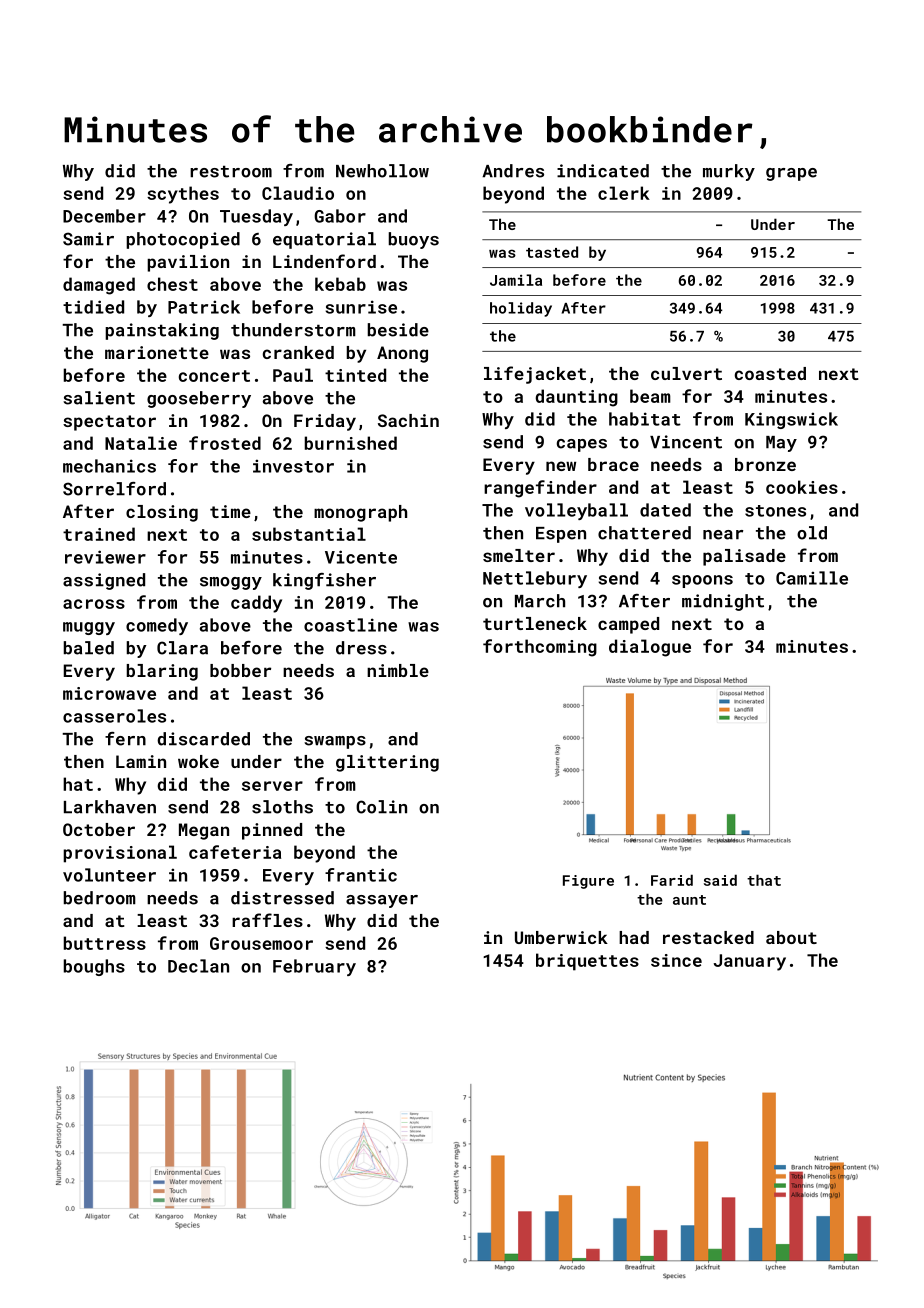 This screenshot has width=924, height=1308. What do you see at coordinates (535, 375) in the screenshot?
I see `lifejacket` at bounding box center [535, 375].
